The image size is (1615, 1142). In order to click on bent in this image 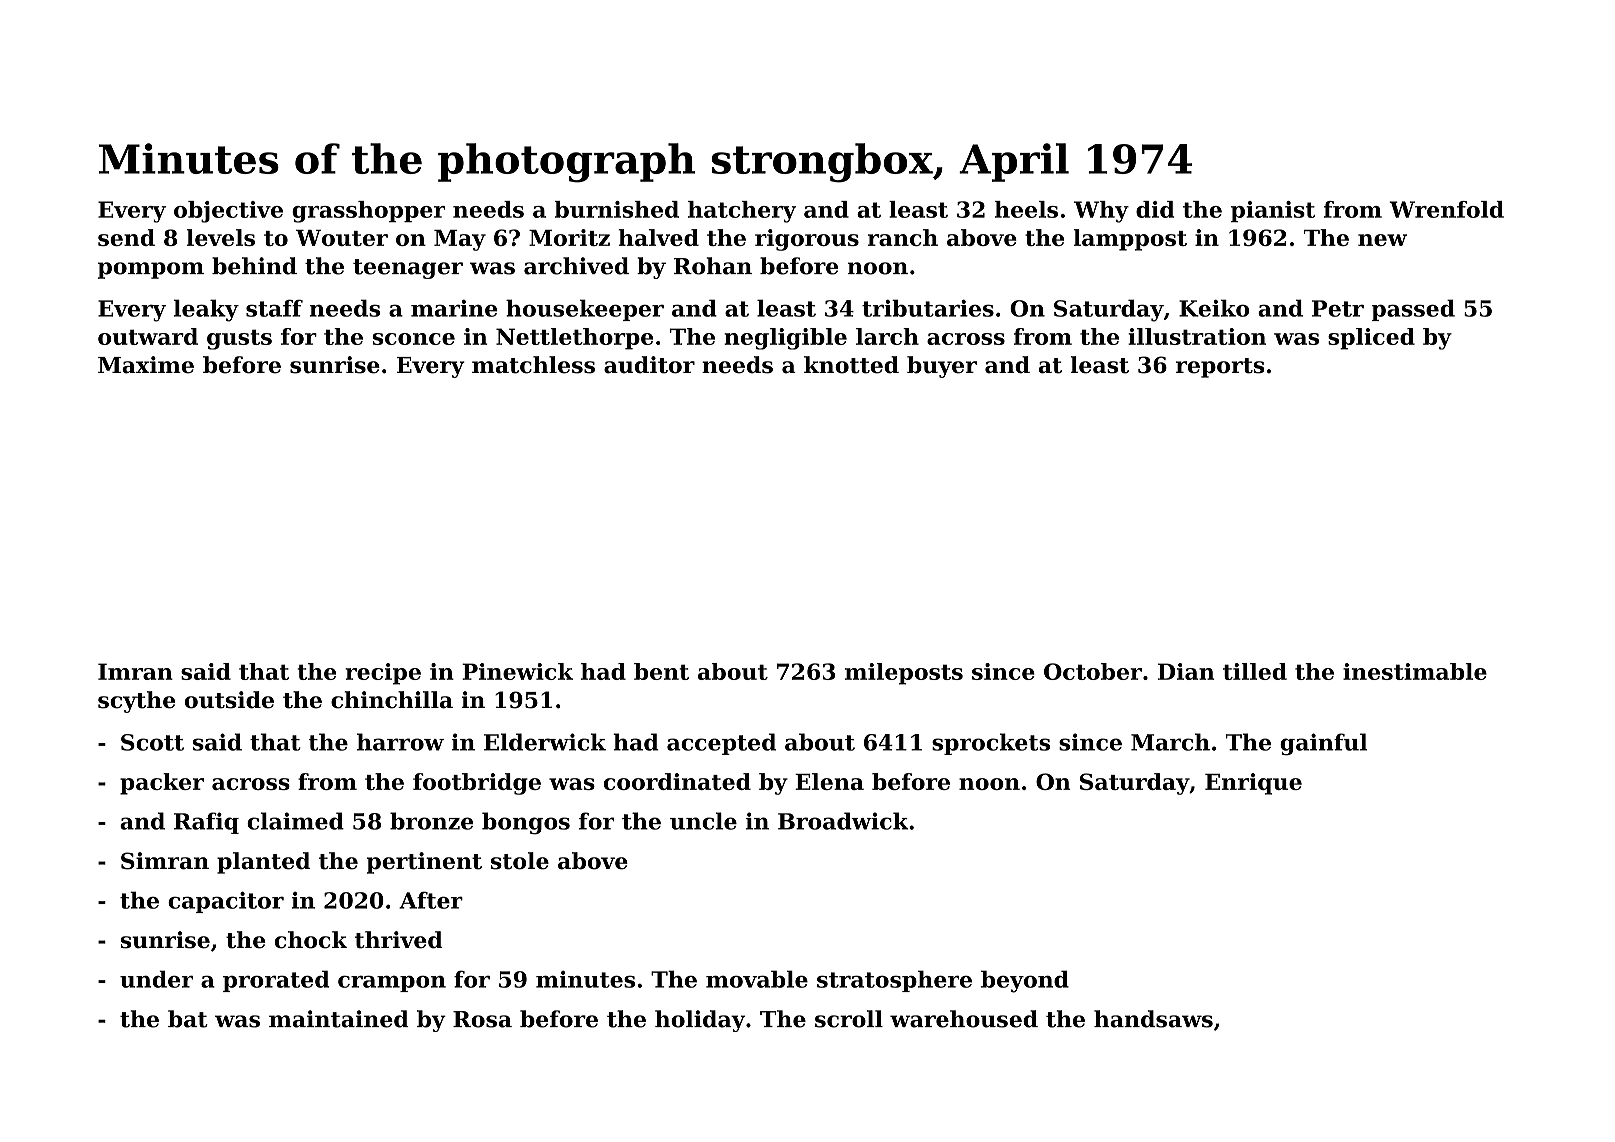, I will do `click(661, 671)`.
